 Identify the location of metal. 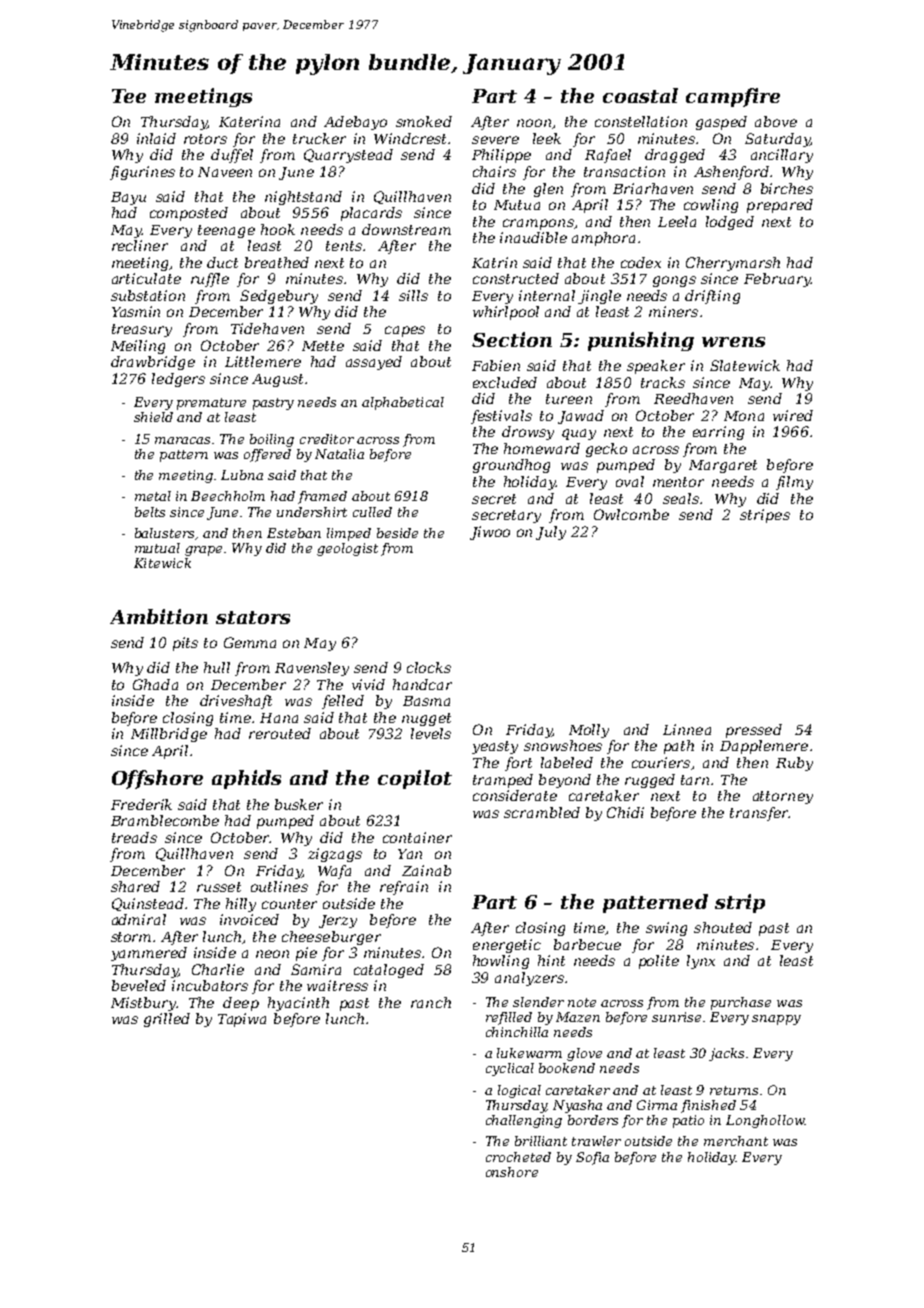
(153, 496).
